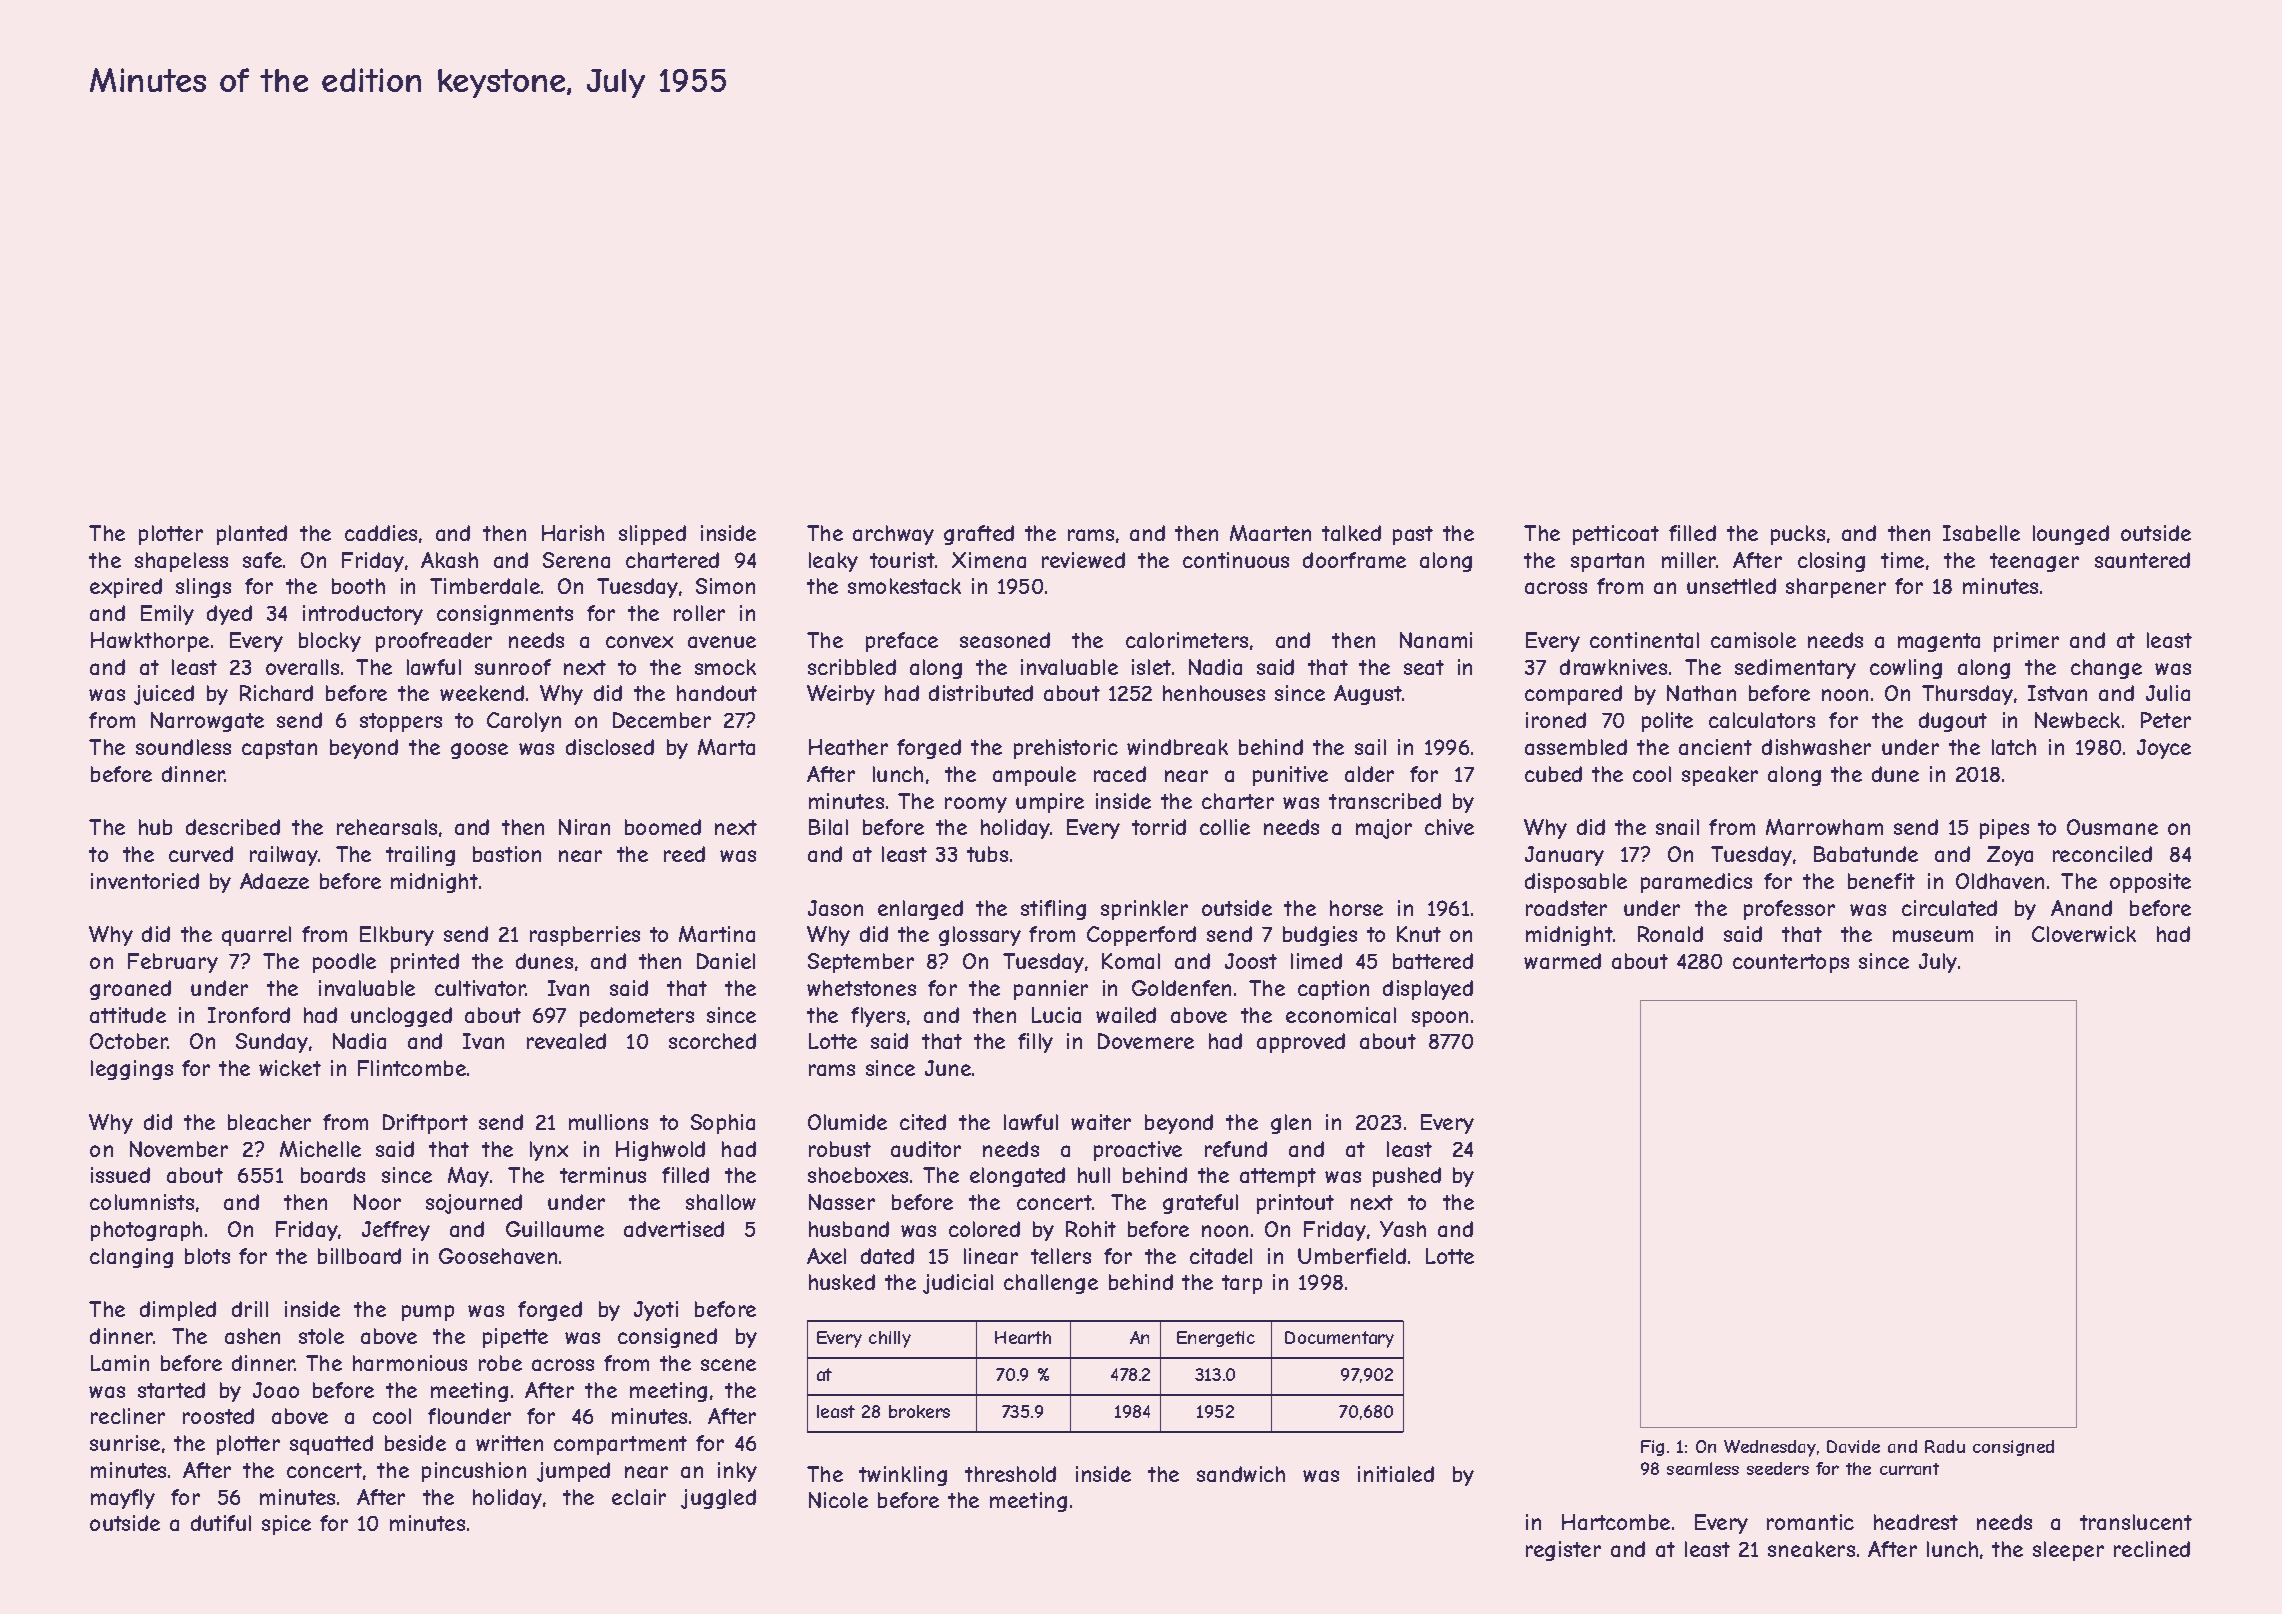 The width and height of the page is (2282, 1614). What do you see at coordinates (1407, 1177) in the page?
I see `pushed` at bounding box center [1407, 1177].
